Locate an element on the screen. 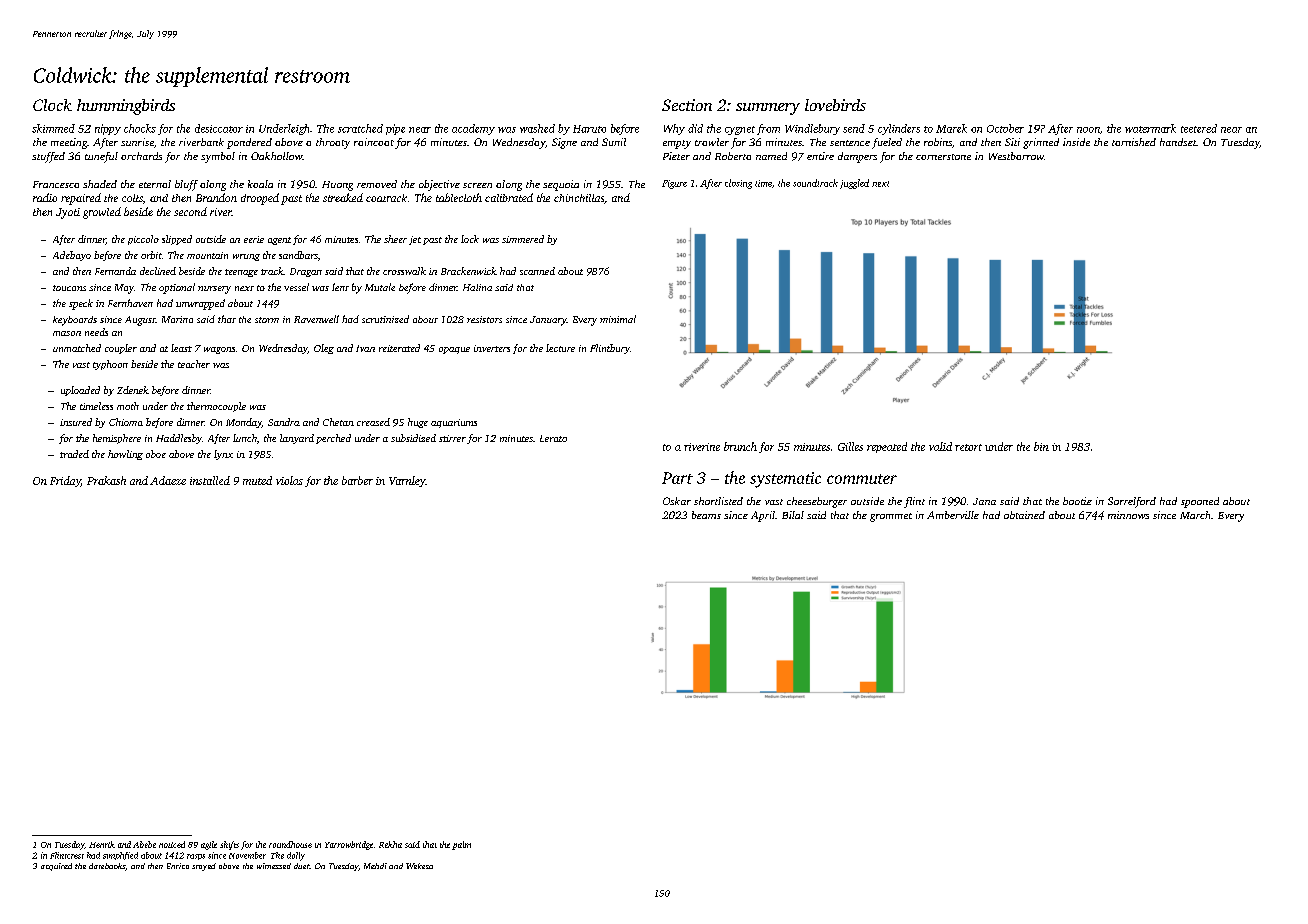  hummingbirds is located at coordinates (126, 107).
